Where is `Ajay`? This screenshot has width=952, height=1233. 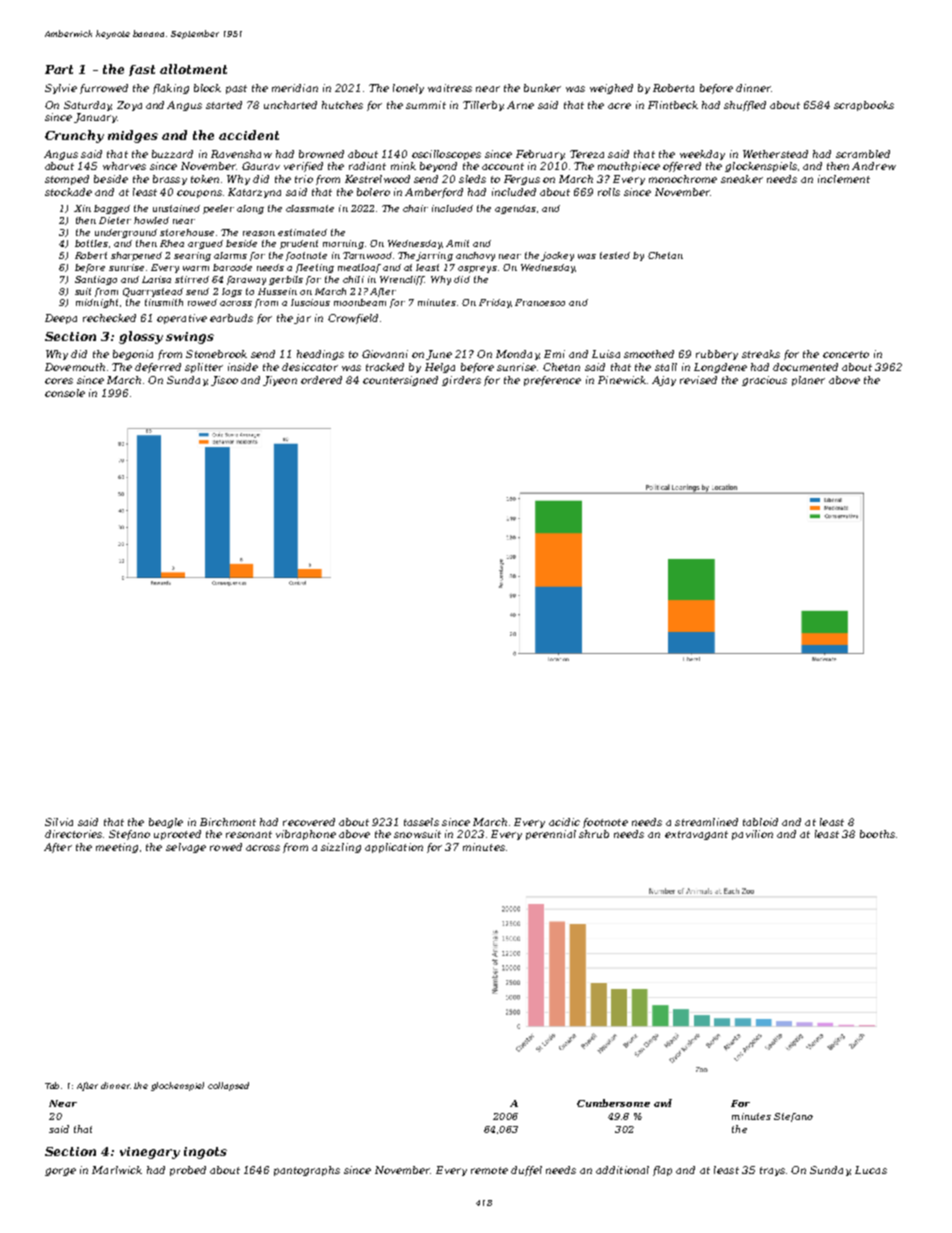 Ajay is located at coordinates (664, 381).
